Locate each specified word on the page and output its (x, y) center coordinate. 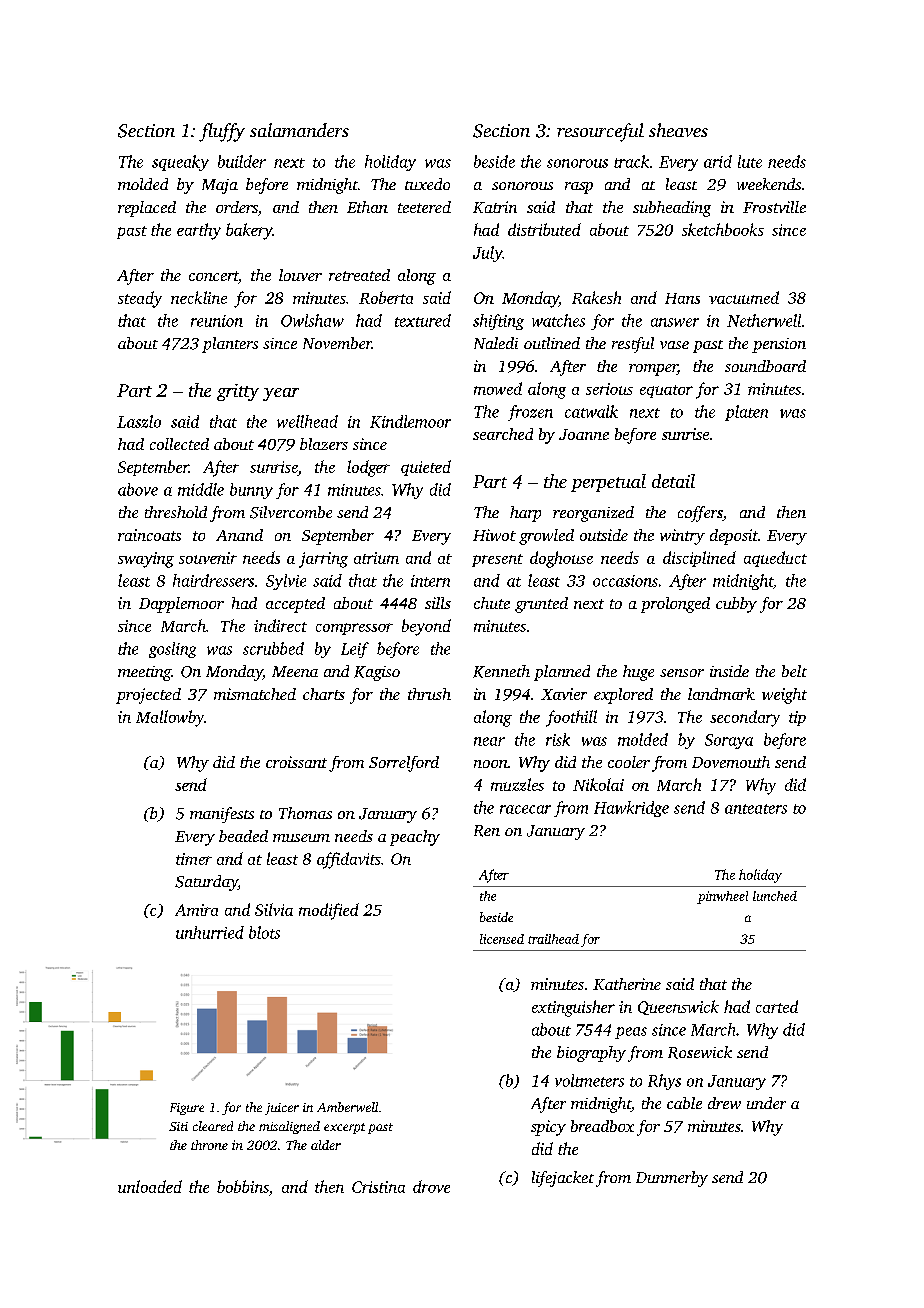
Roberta (386, 297)
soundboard (765, 366)
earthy (199, 231)
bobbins (243, 1186)
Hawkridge (631, 809)
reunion (217, 321)
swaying (146, 560)
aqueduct (775, 559)
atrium (376, 558)
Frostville (774, 207)
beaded (243, 836)
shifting (498, 322)
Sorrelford (404, 764)
